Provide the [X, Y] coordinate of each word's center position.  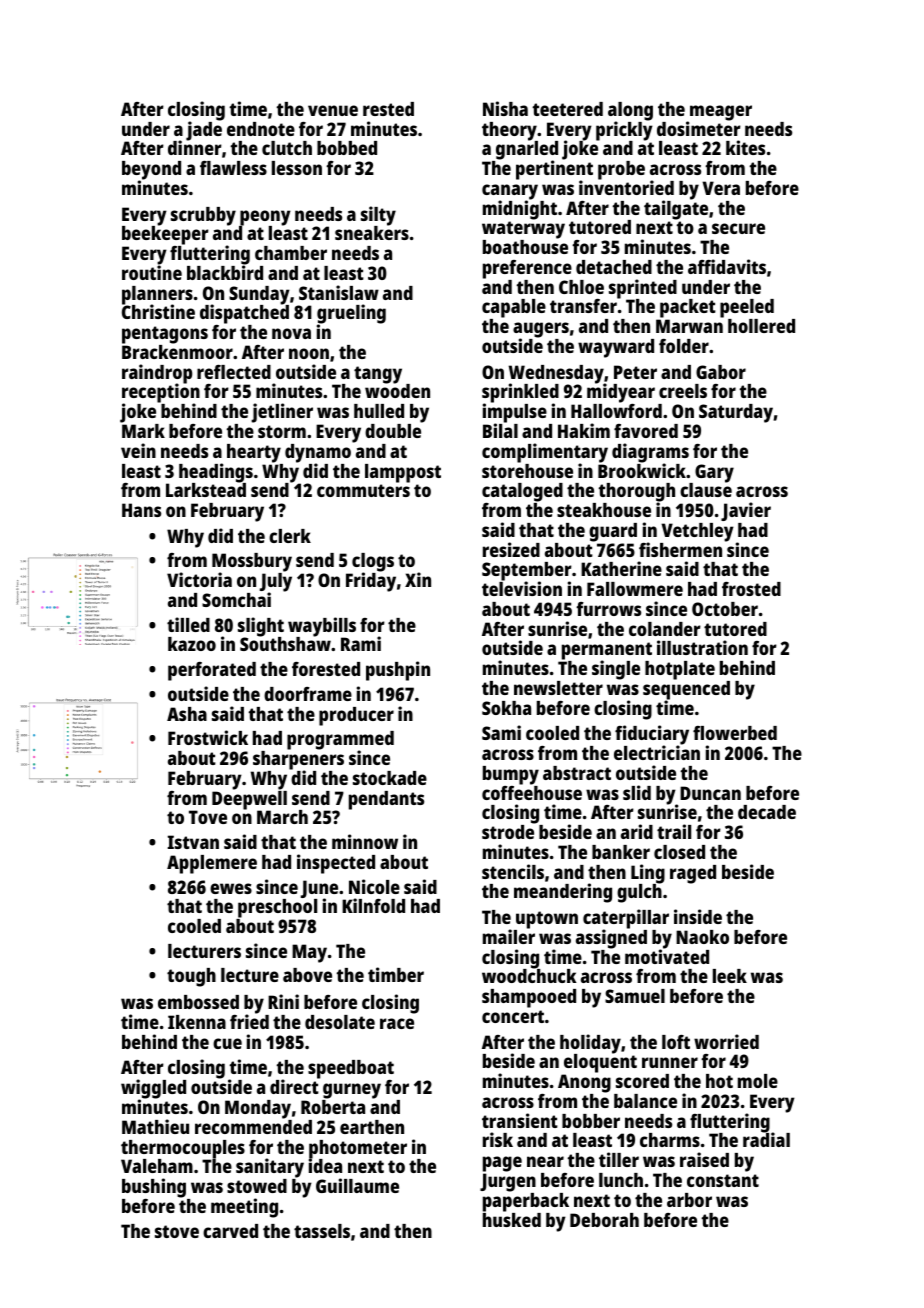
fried [249, 1022]
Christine [158, 312]
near [545, 1161]
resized [511, 549]
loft [676, 1042]
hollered [761, 326]
